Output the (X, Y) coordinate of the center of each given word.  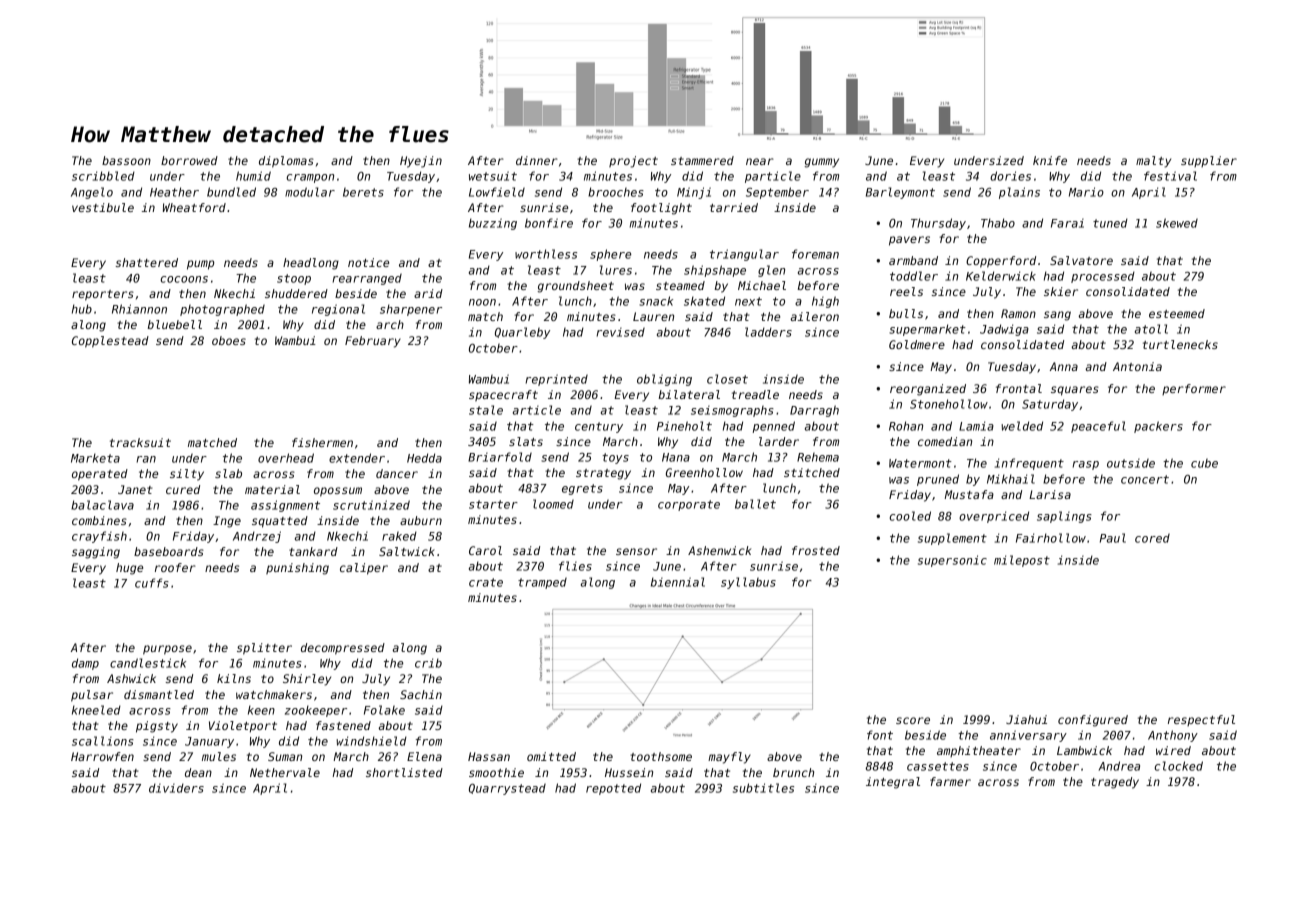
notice (368, 262)
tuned (1110, 223)
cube (1204, 463)
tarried (734, 207)
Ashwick (131, 678)
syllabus (748, 583)
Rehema (818, 457)
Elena (424, 756)
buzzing (493, 224)
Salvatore (1081, 260)
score (913, 720)
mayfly (729, 758)
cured (183, 489)
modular (310, 192)
